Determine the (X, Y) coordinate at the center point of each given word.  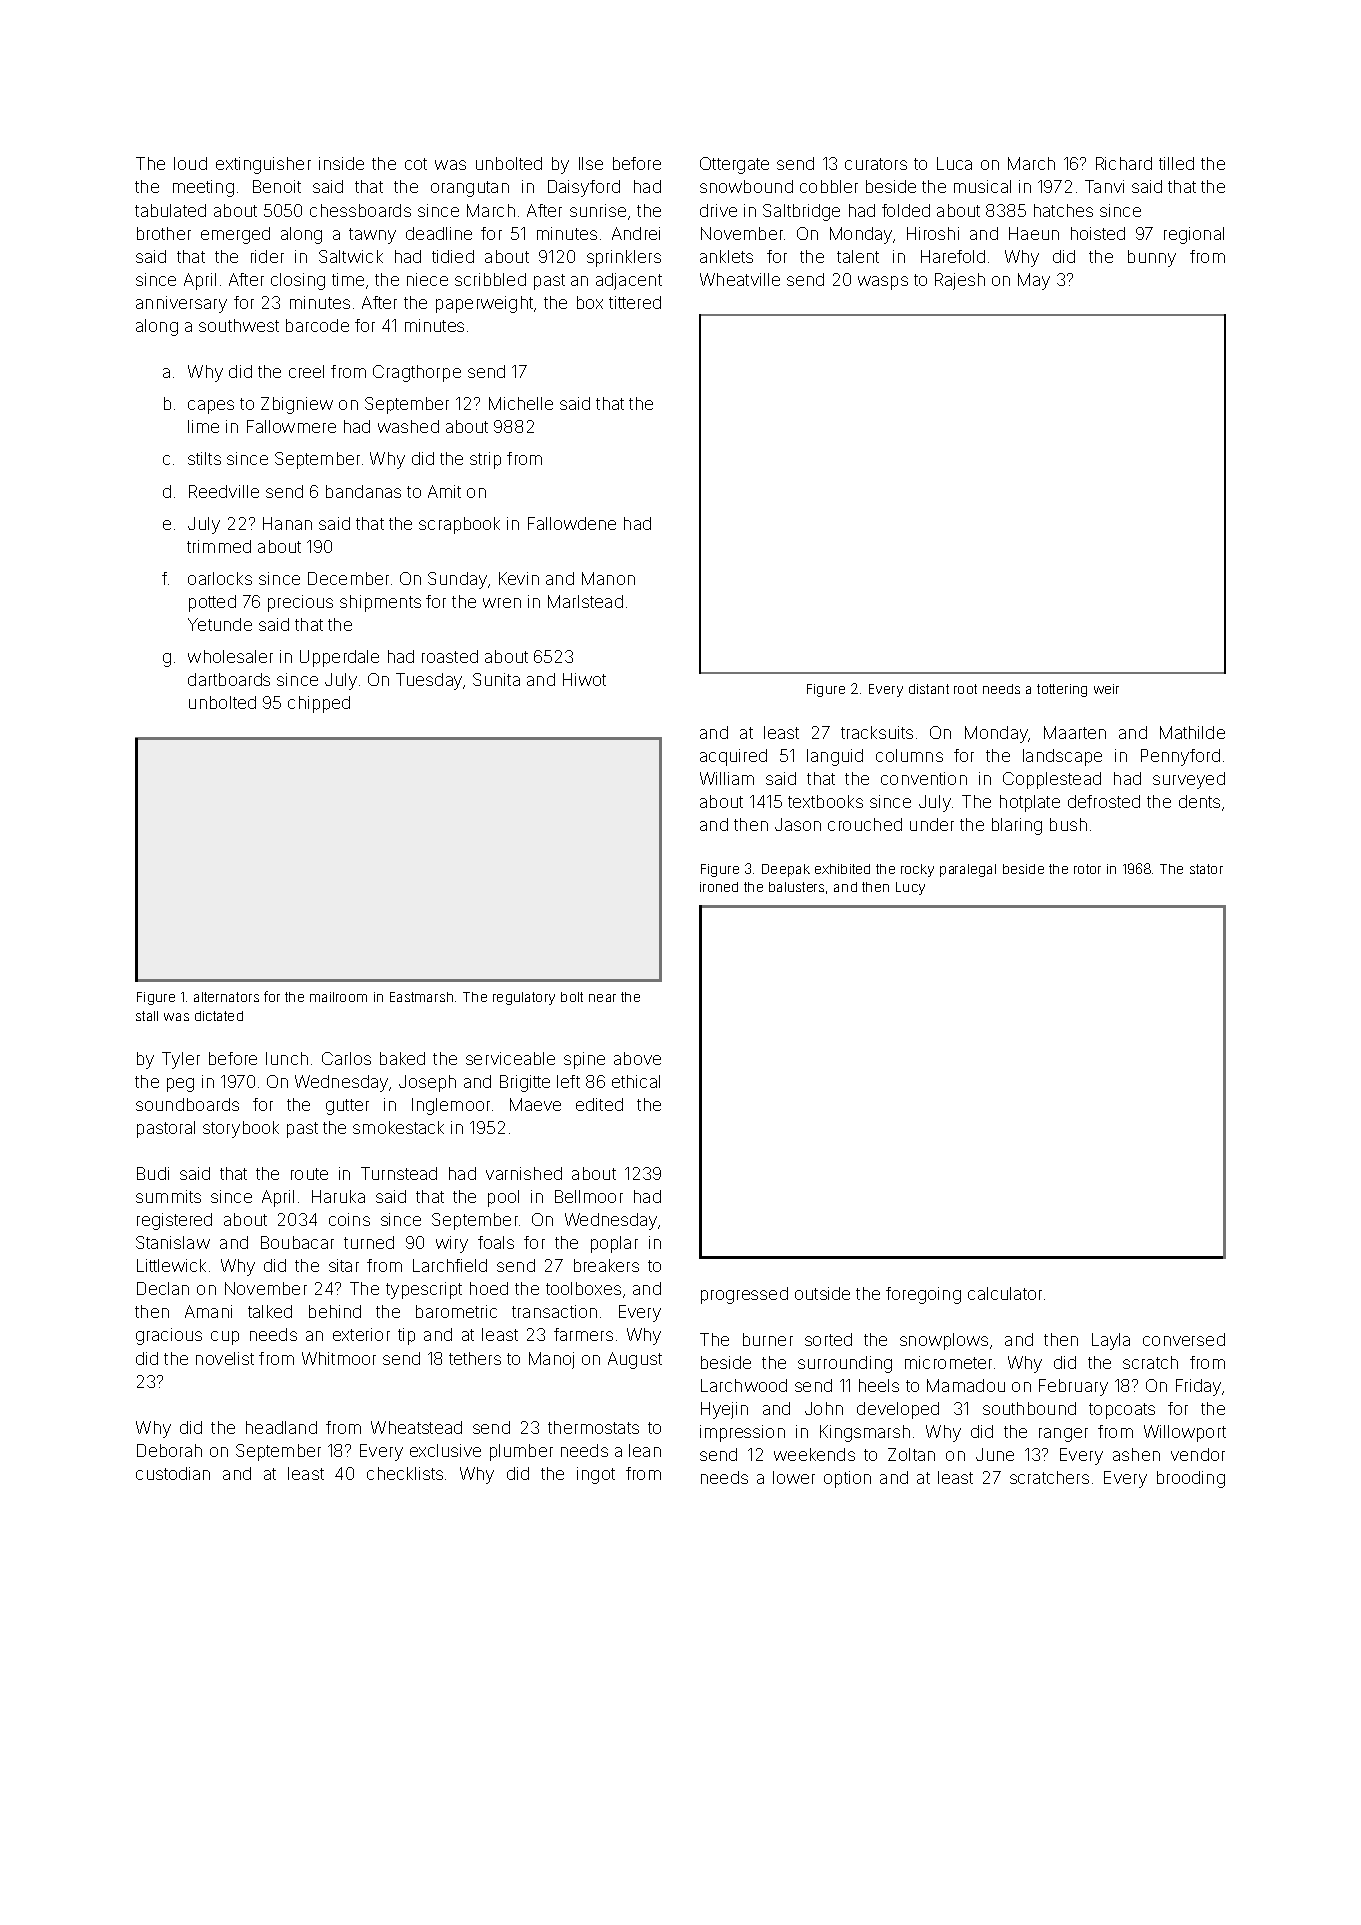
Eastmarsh (421, 997)
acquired (733, 757)
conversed (1184, 1339)
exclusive (445, 1450)
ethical (636, 1081)
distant (929, 689)
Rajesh (960, 281)
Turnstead (399, 1173)
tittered (635, 302)
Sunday (457, 580)
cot (416, 164)
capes (211, 407)
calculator (1005, 1293)
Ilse (591, 163)
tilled (1176, 163)
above (637, 1058)
